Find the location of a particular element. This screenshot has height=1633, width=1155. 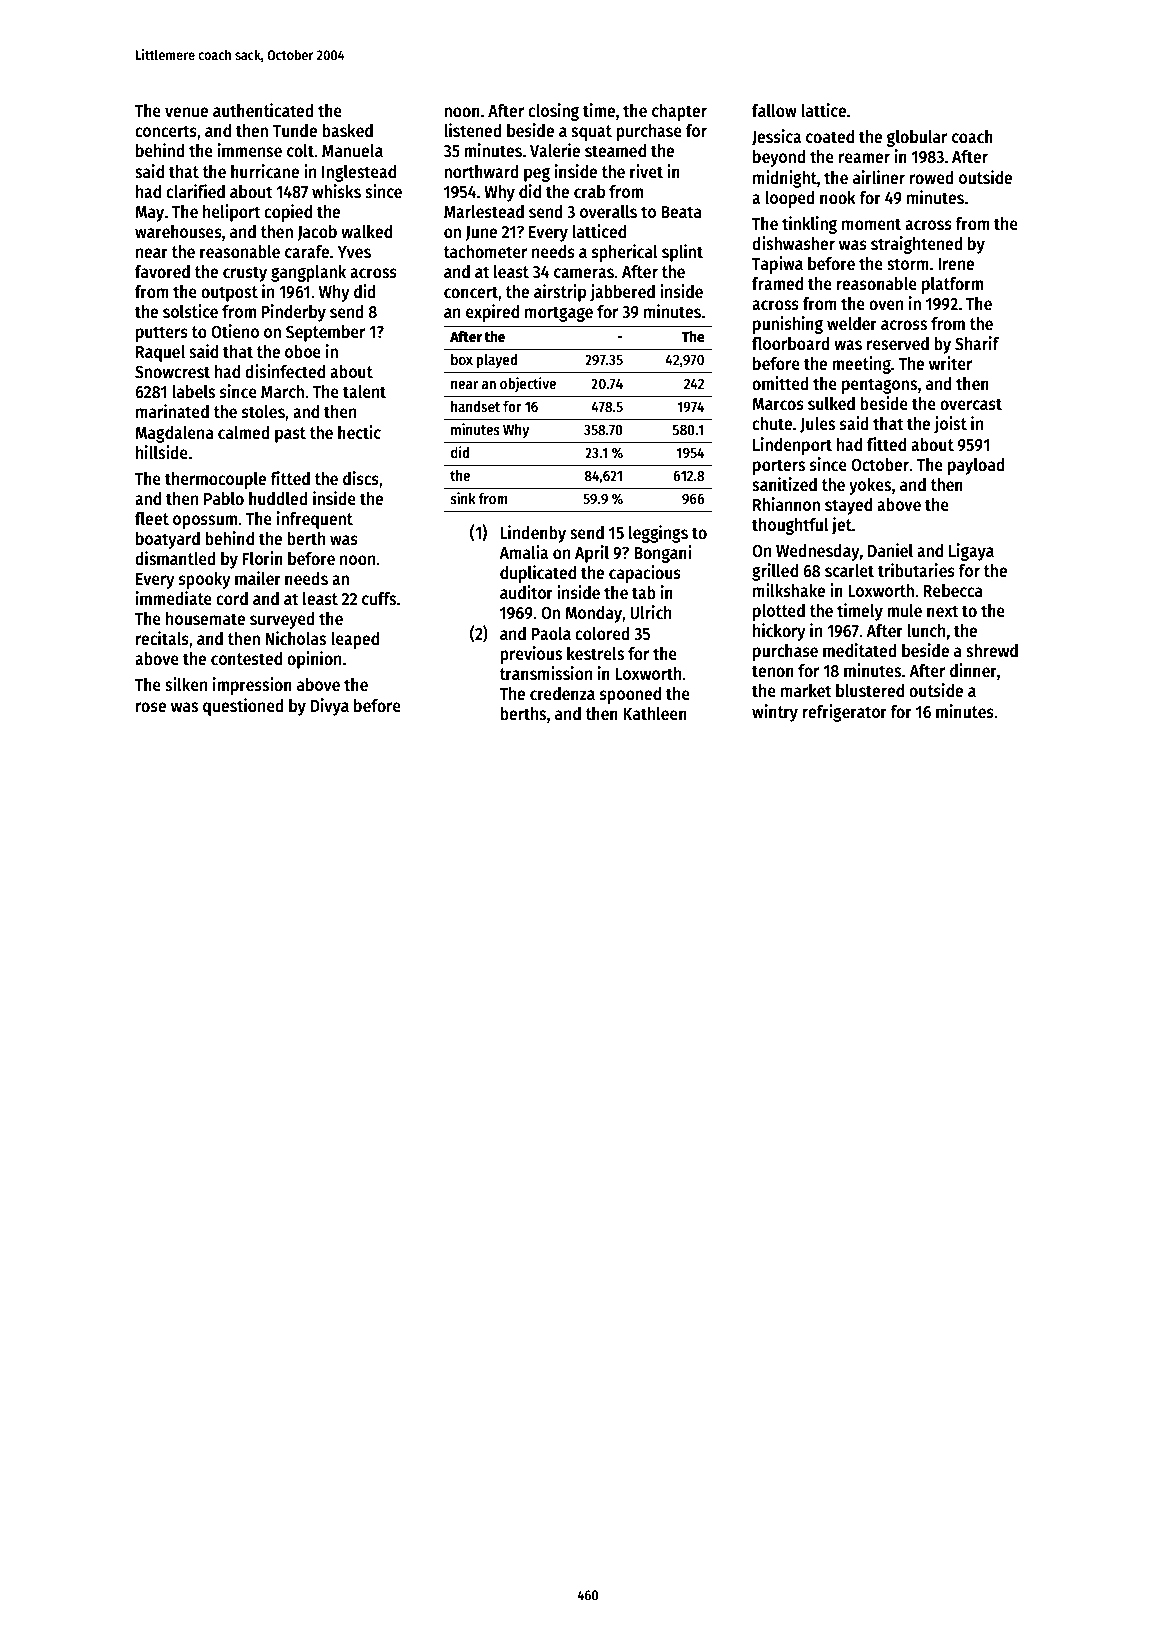

Marlestead is located at coordinates (484, 212).
